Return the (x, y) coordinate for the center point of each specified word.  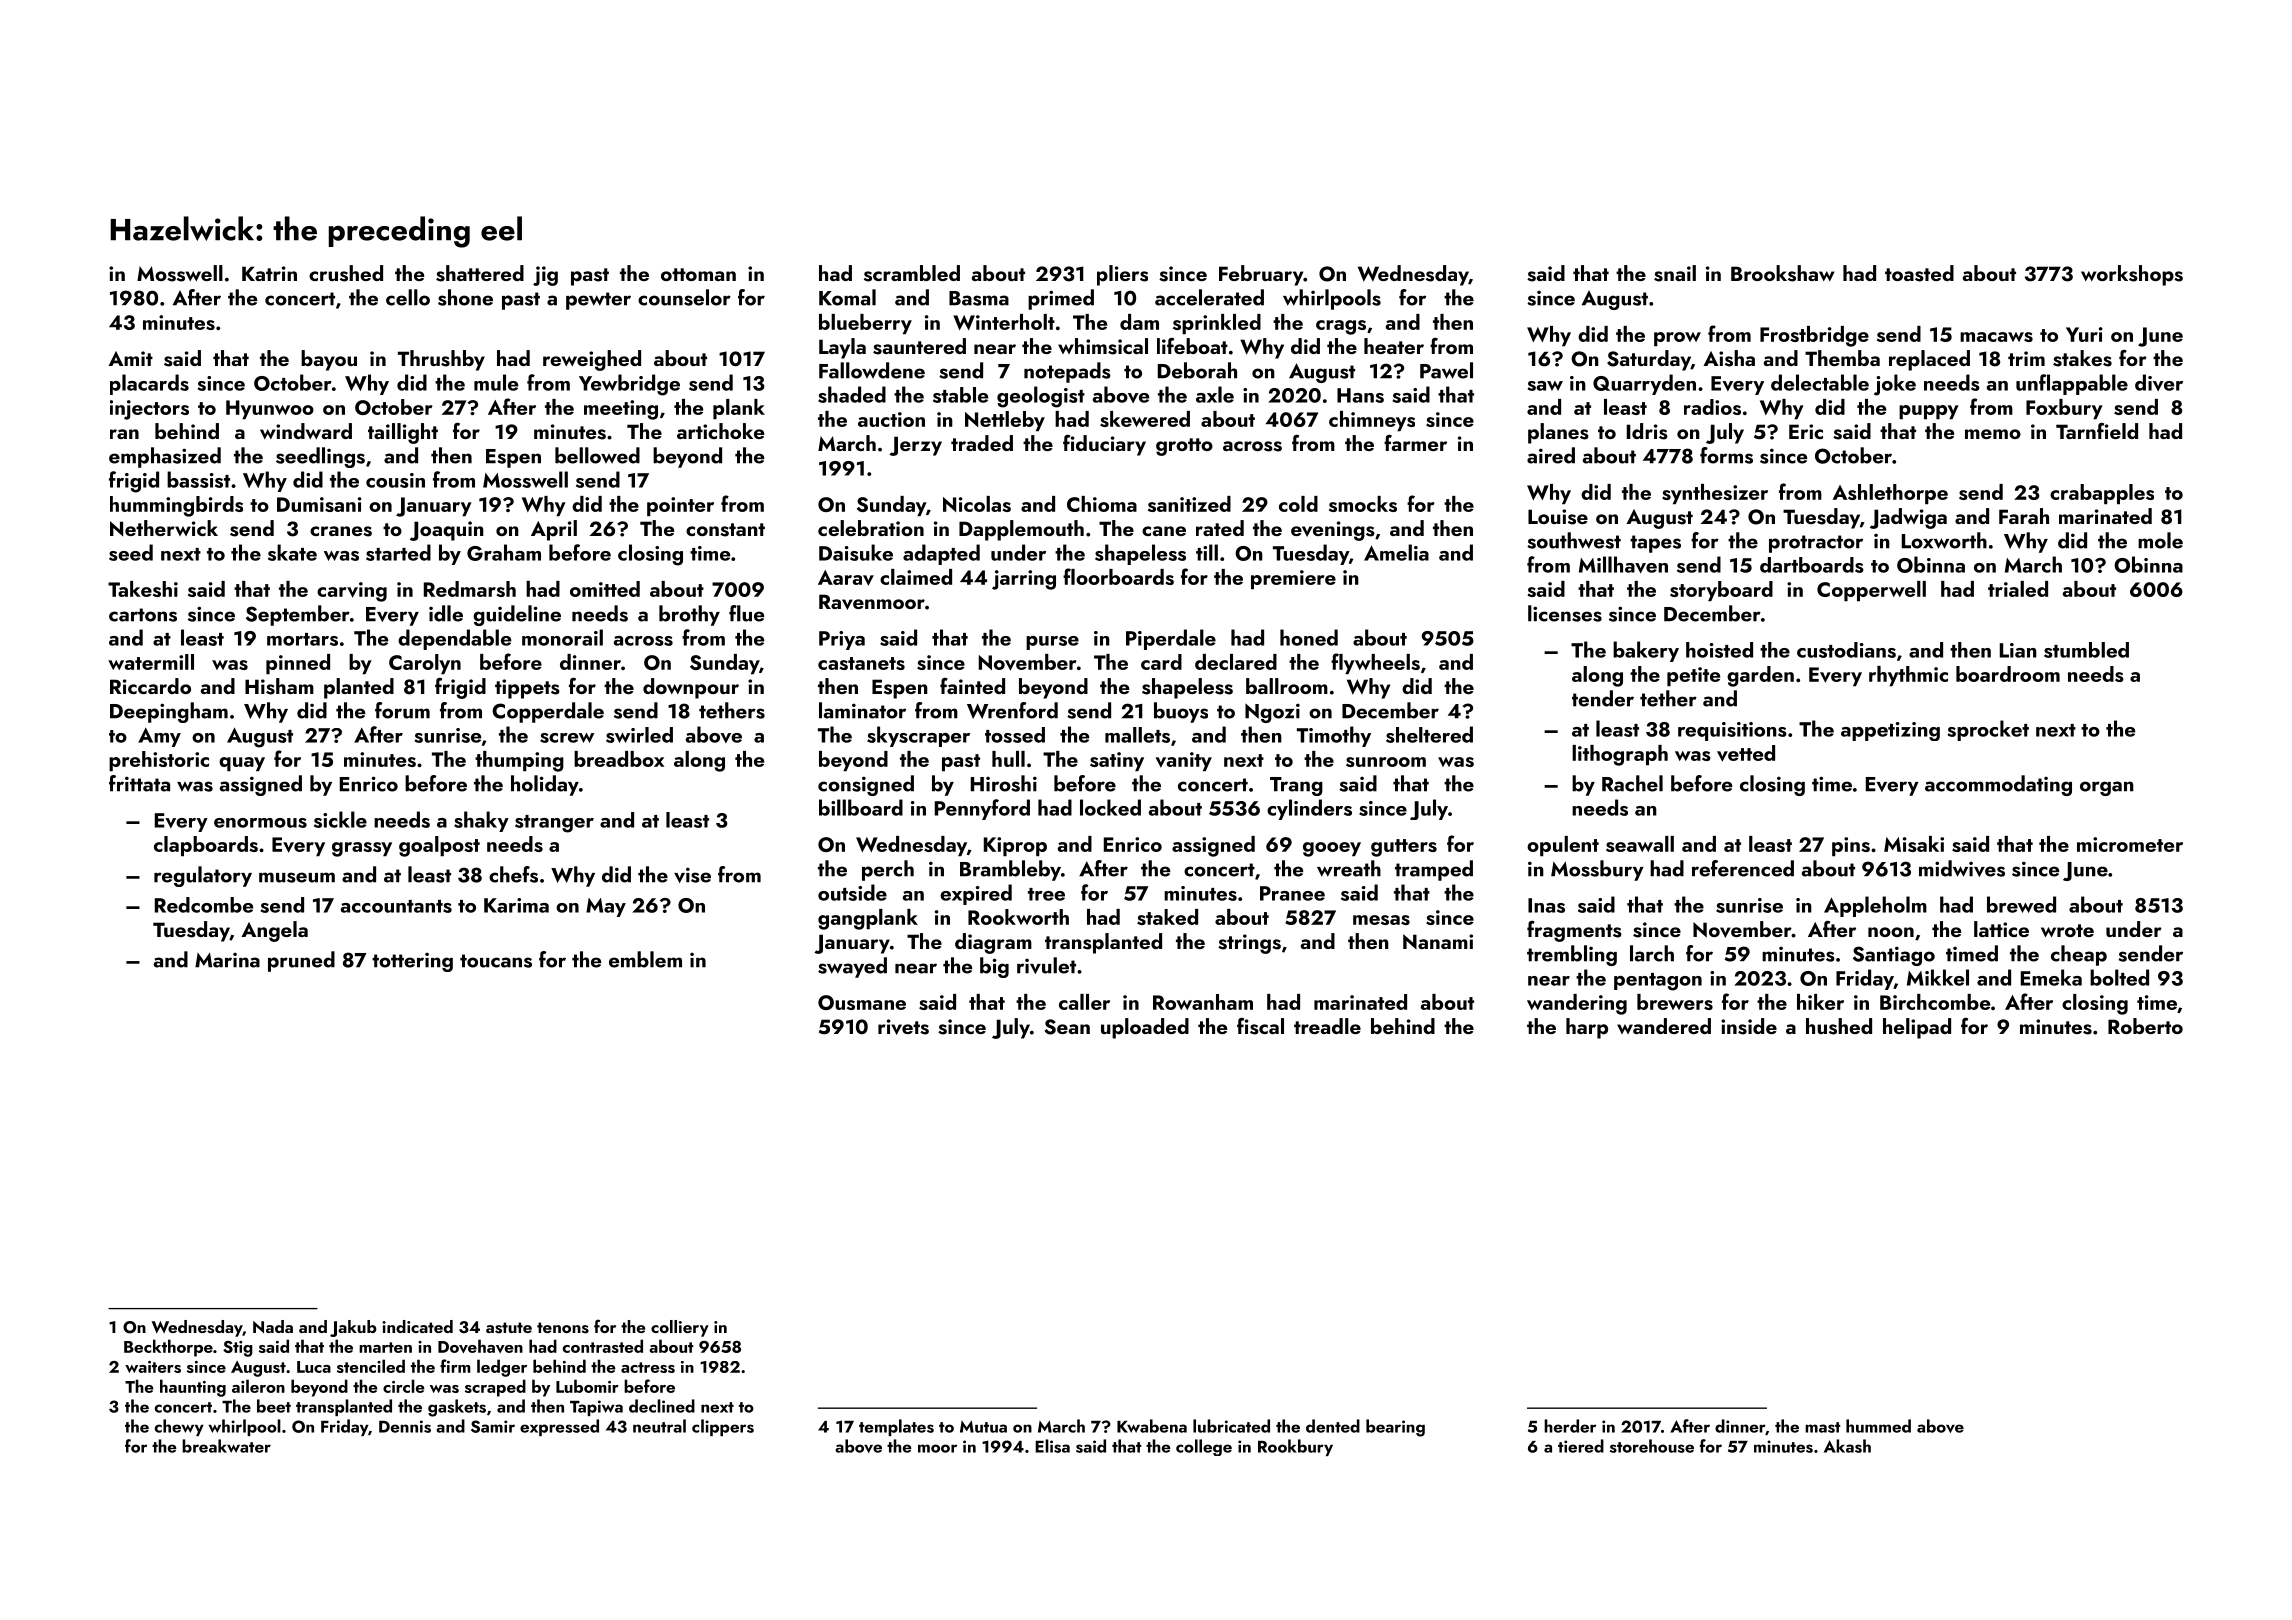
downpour (691, 688)
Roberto (2145, 1026)
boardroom (2008, 674)
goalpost (439, 846)
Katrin (269, 273)
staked (1167, 917)
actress (648, 1367)
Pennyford (982, 809)
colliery (680, 1328)
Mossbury (1597, 870)
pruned (301, 961)
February (1261, 275)
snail (1675, 273)
